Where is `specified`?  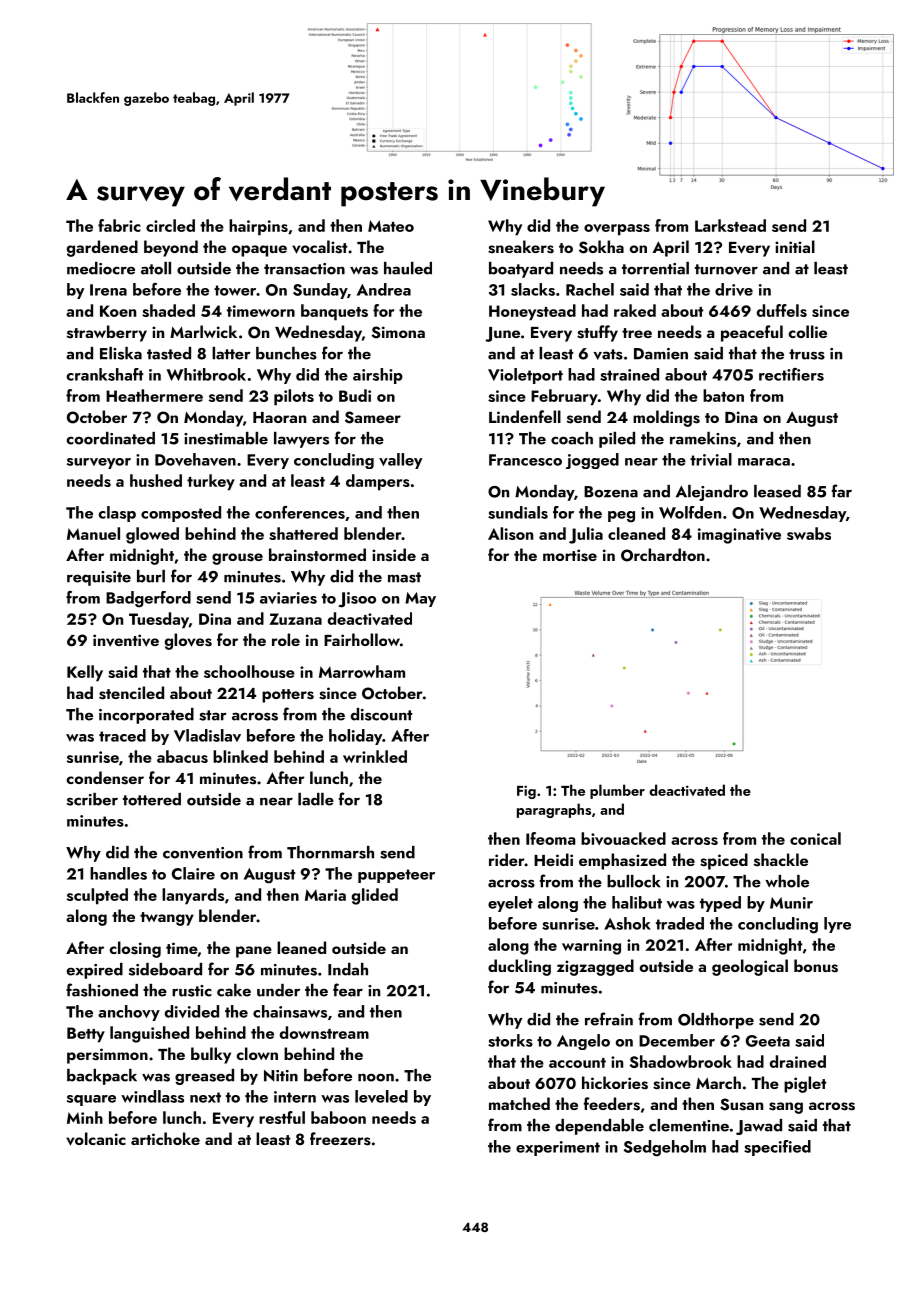 specified is located at coordinates (777, 1148).
